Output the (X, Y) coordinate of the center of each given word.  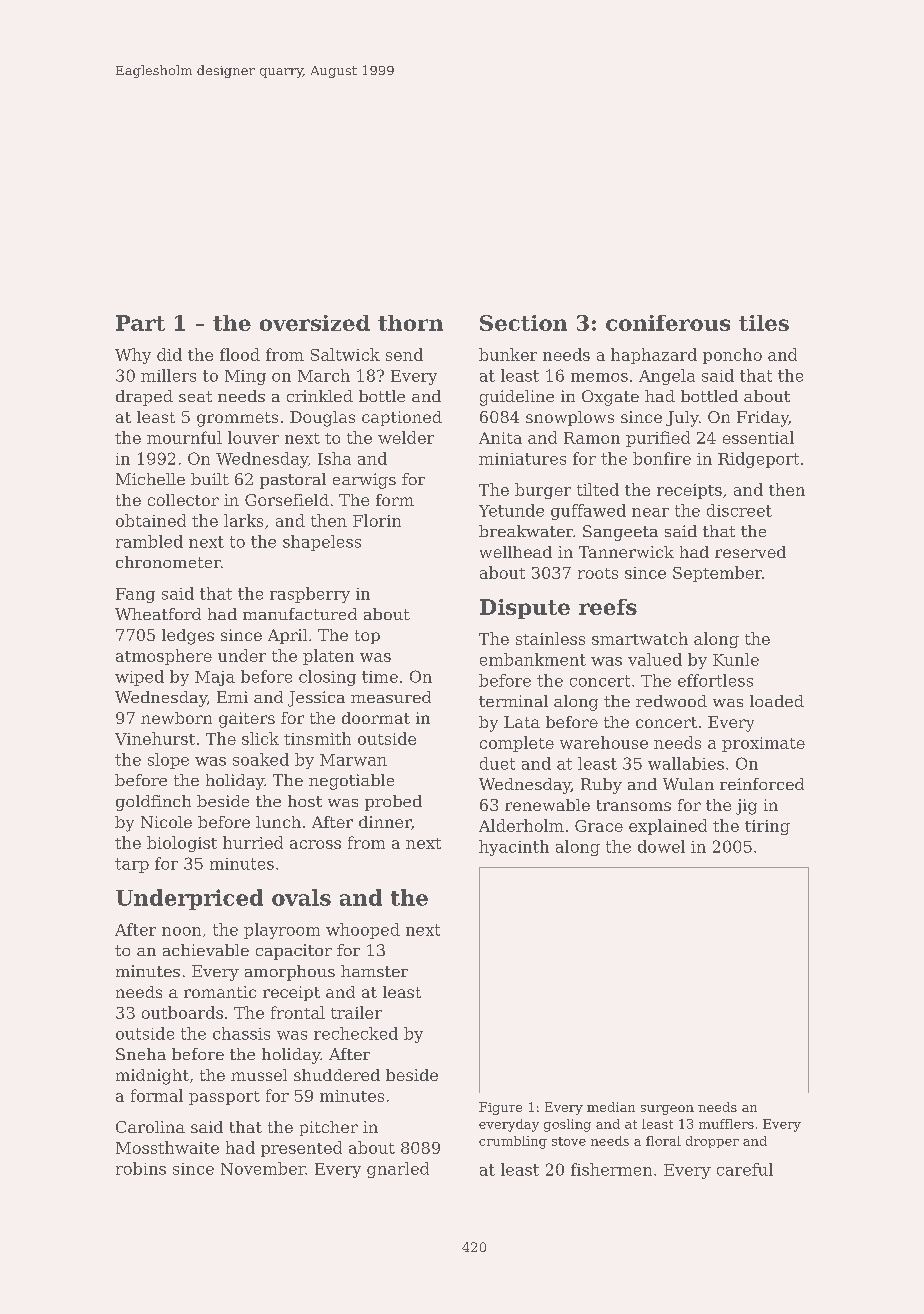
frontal (298, 1012)
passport (224, 1098)
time (380, 677)
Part (140, 323)
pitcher (329, 1128)
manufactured (300, 614)
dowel (661, 846)
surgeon (667, 1110)
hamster (374, 971)
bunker (508, 354)
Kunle (736, 659)
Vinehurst (155, 738)
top (367, 637)
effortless (715, 680)
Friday (763, 419)
